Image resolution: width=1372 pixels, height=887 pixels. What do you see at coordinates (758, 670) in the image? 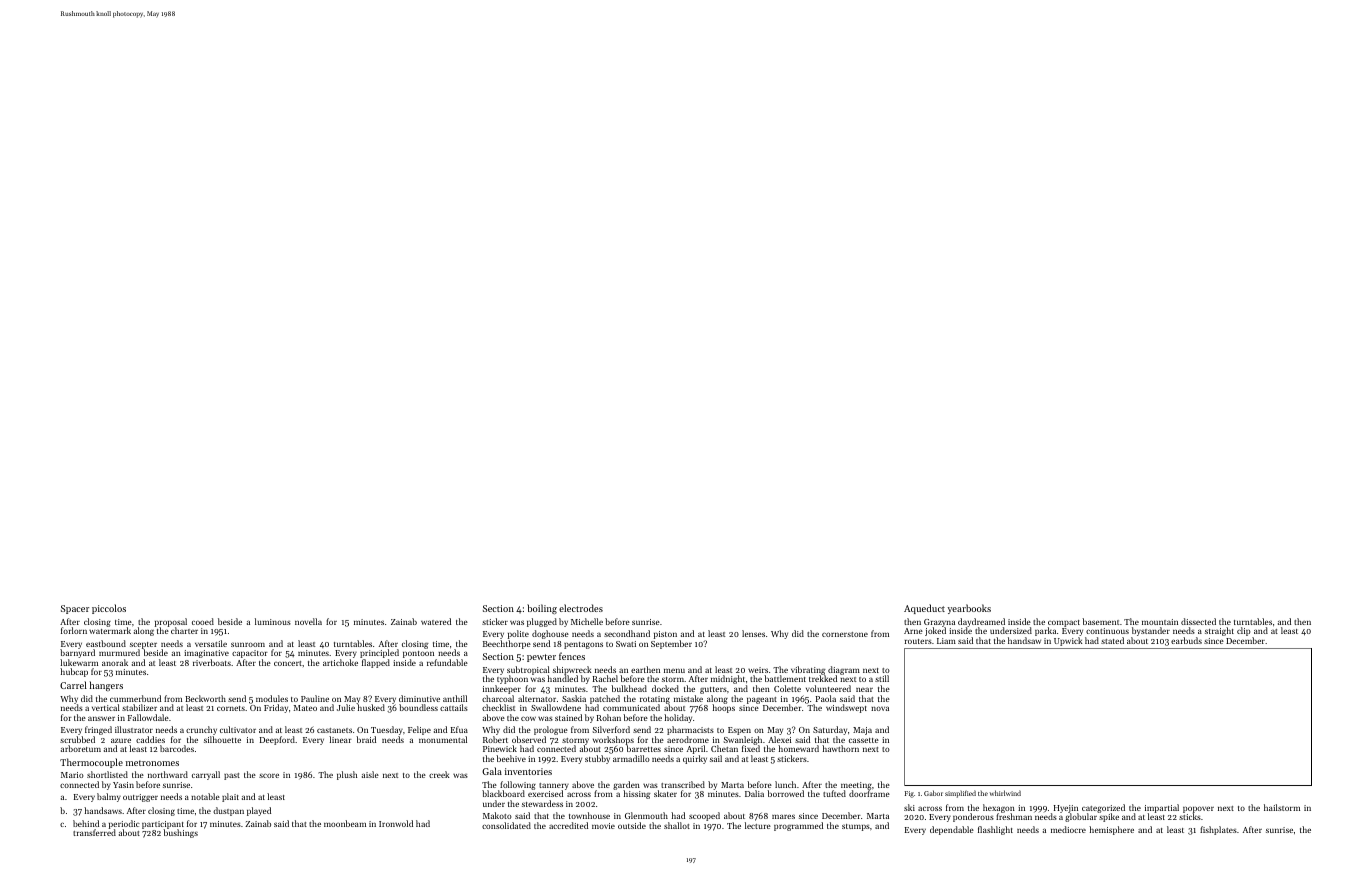
I see `weirs` at bounding box center [758, 670].
